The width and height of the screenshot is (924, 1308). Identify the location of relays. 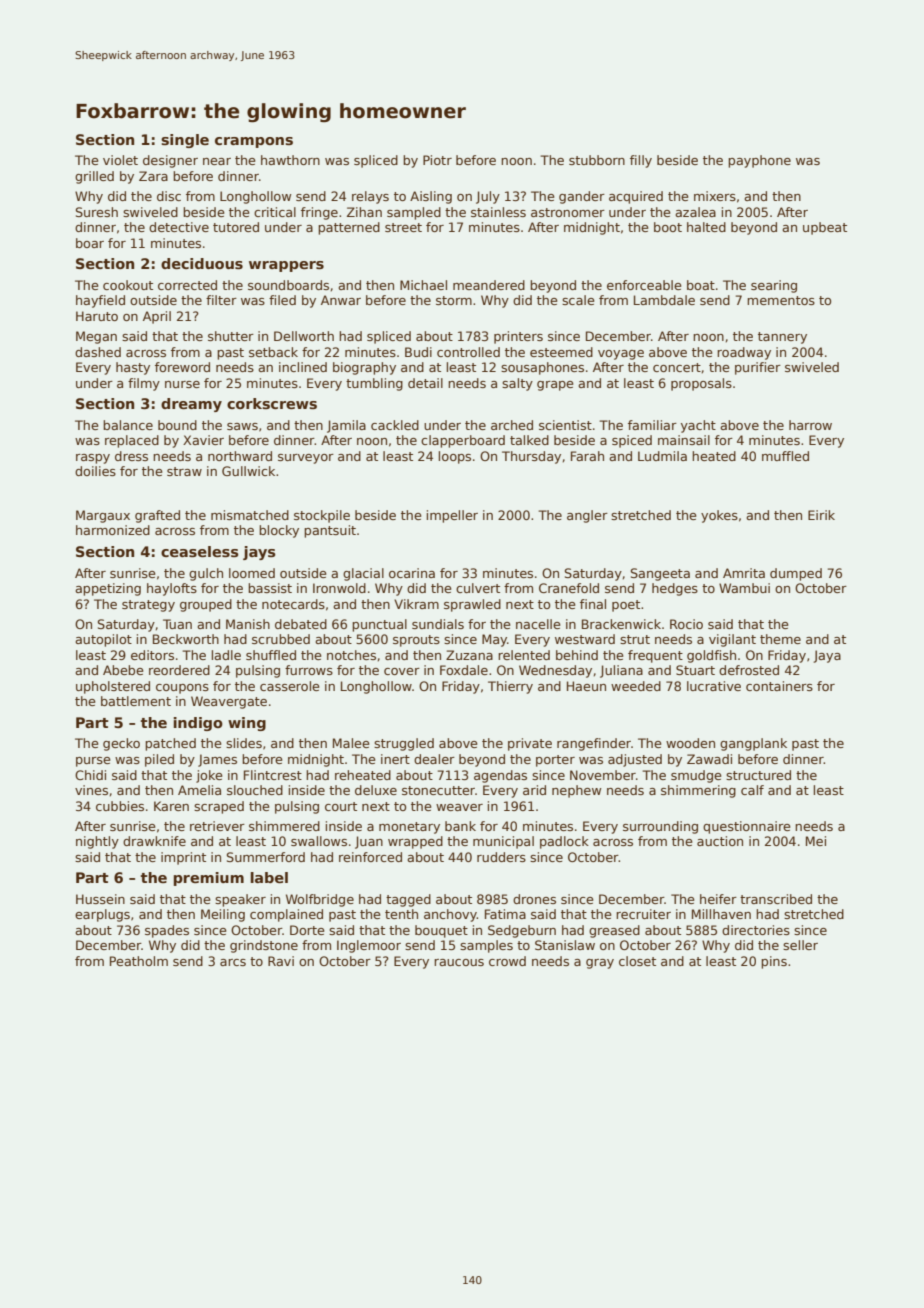
(370, 197).
